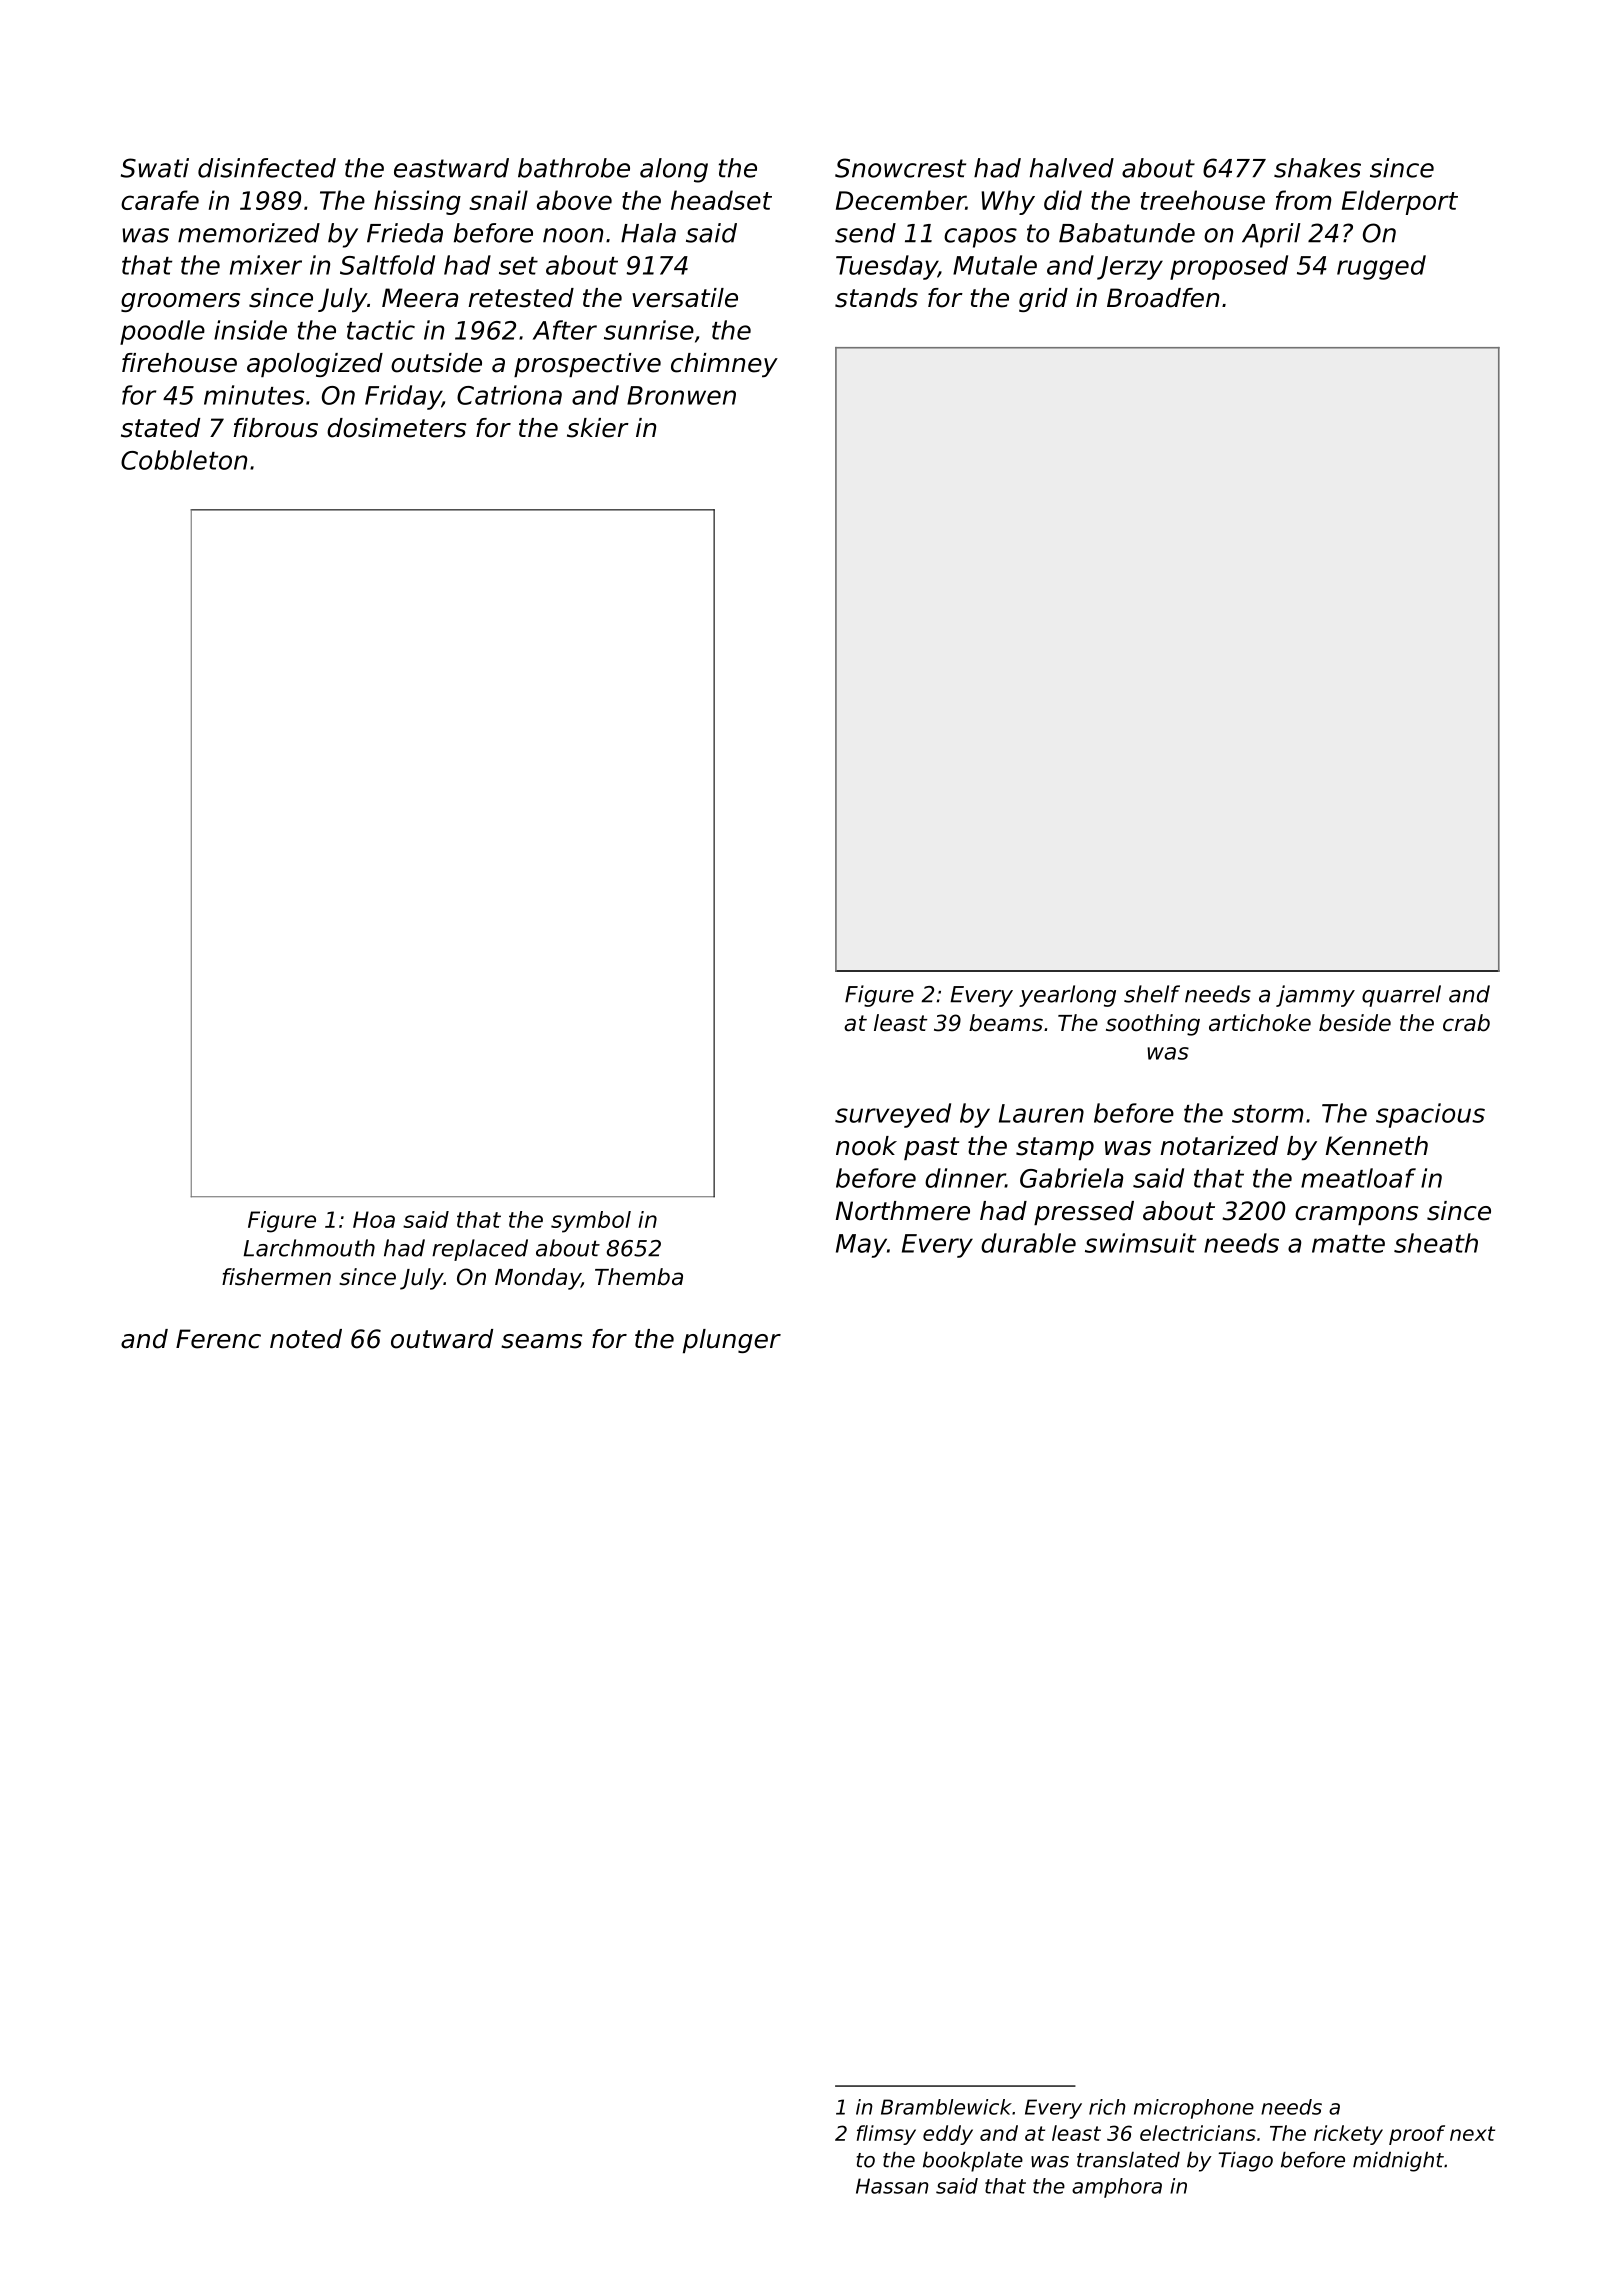 This screenshot has height=2292, width=1620. Describe the element at coordinates (900, 168) in the screenshot. I see `Snowcrest` at that location.
